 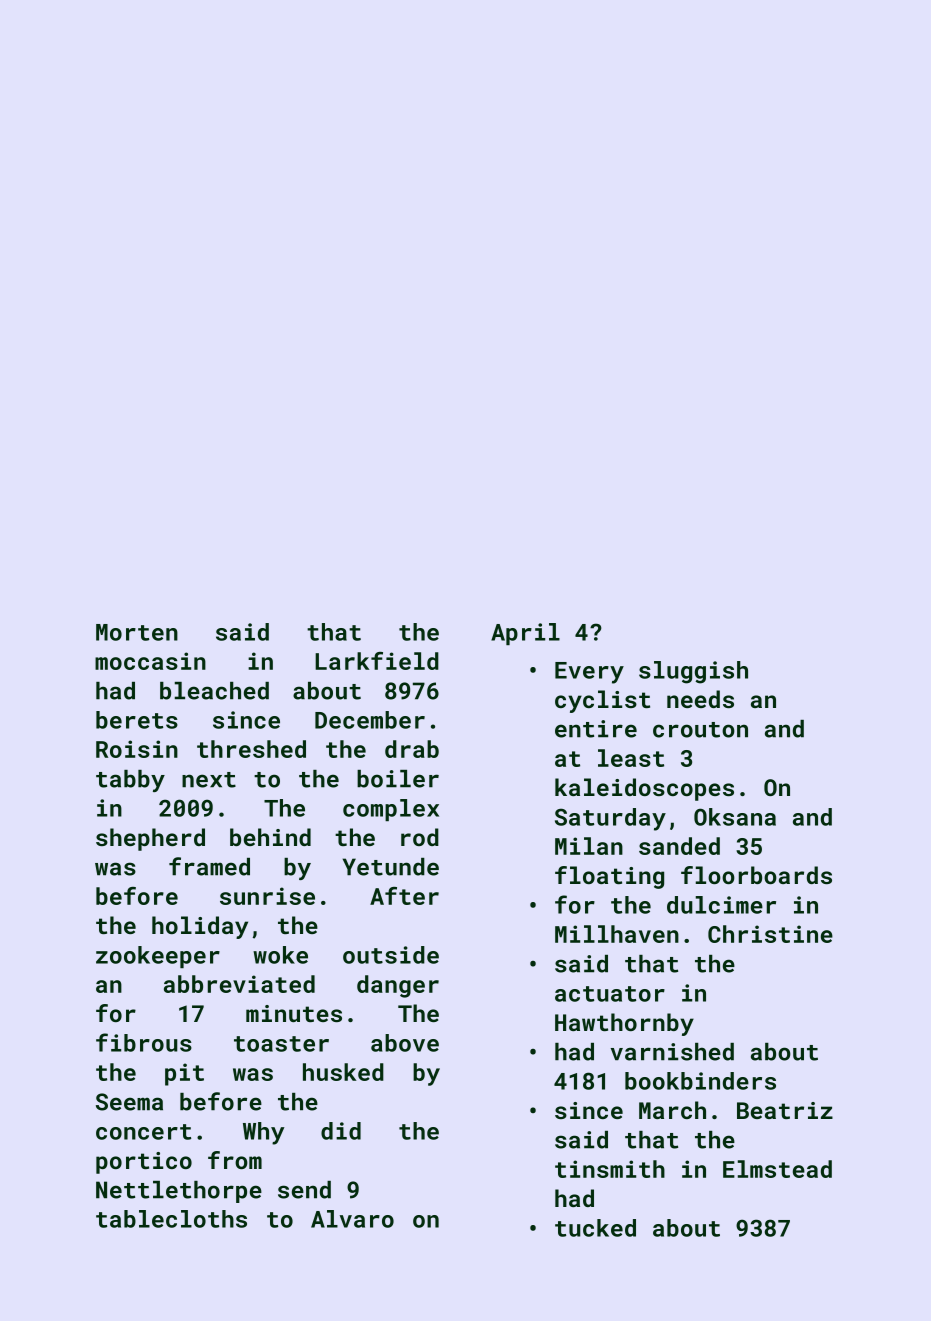 I want to click on behind, so click(x=270, y=837).
